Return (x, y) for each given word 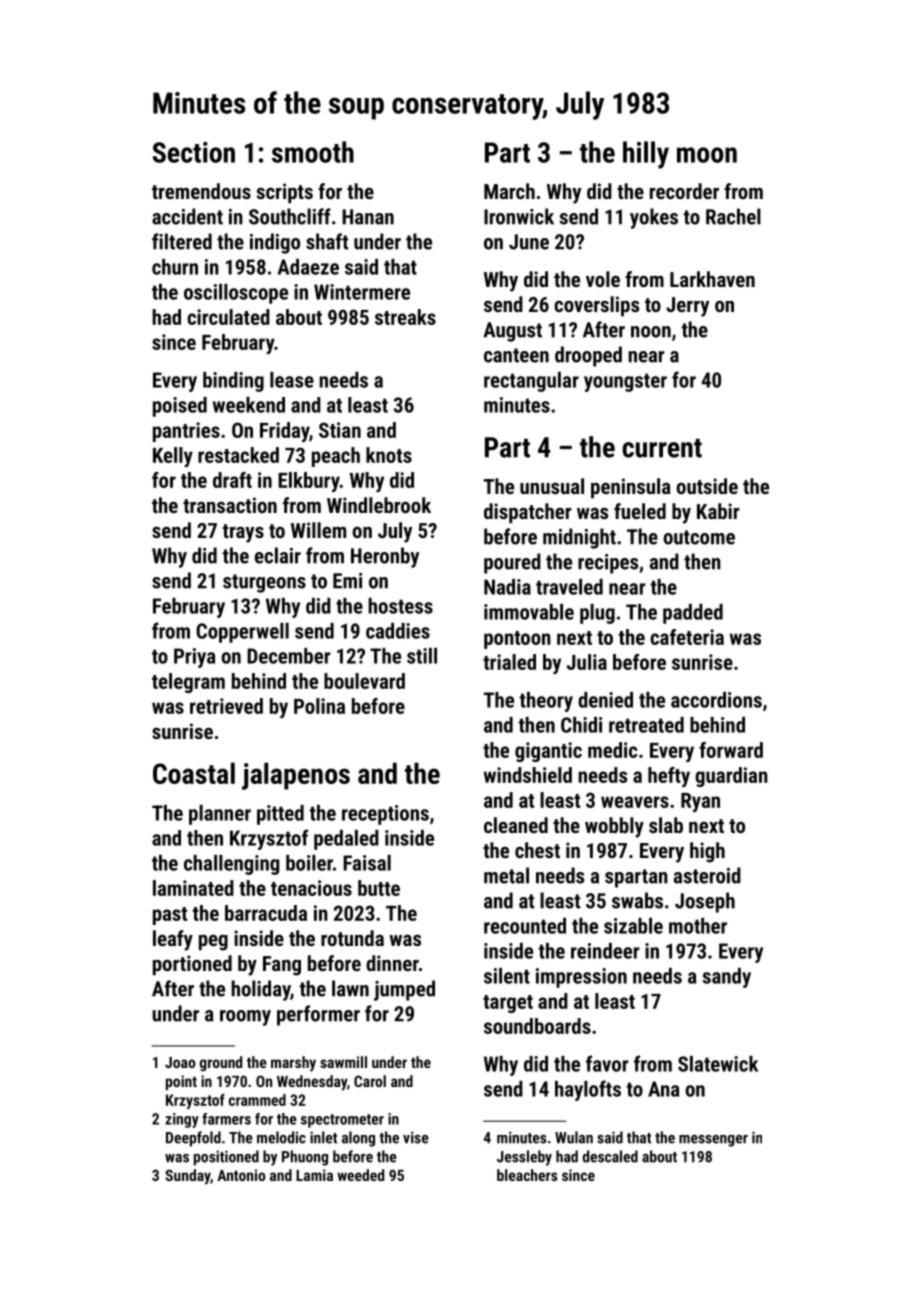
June (529, 242)
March (509, 191)
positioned (226, 1158)
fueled (640, 511)
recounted (525, 926)
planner (220, 815)
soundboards (537, 1026)
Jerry (687, 307)
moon (707, 155)
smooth (313, 152)
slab (666, 825)
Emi (347, 581)
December (289, 656)
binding (233, 382)
